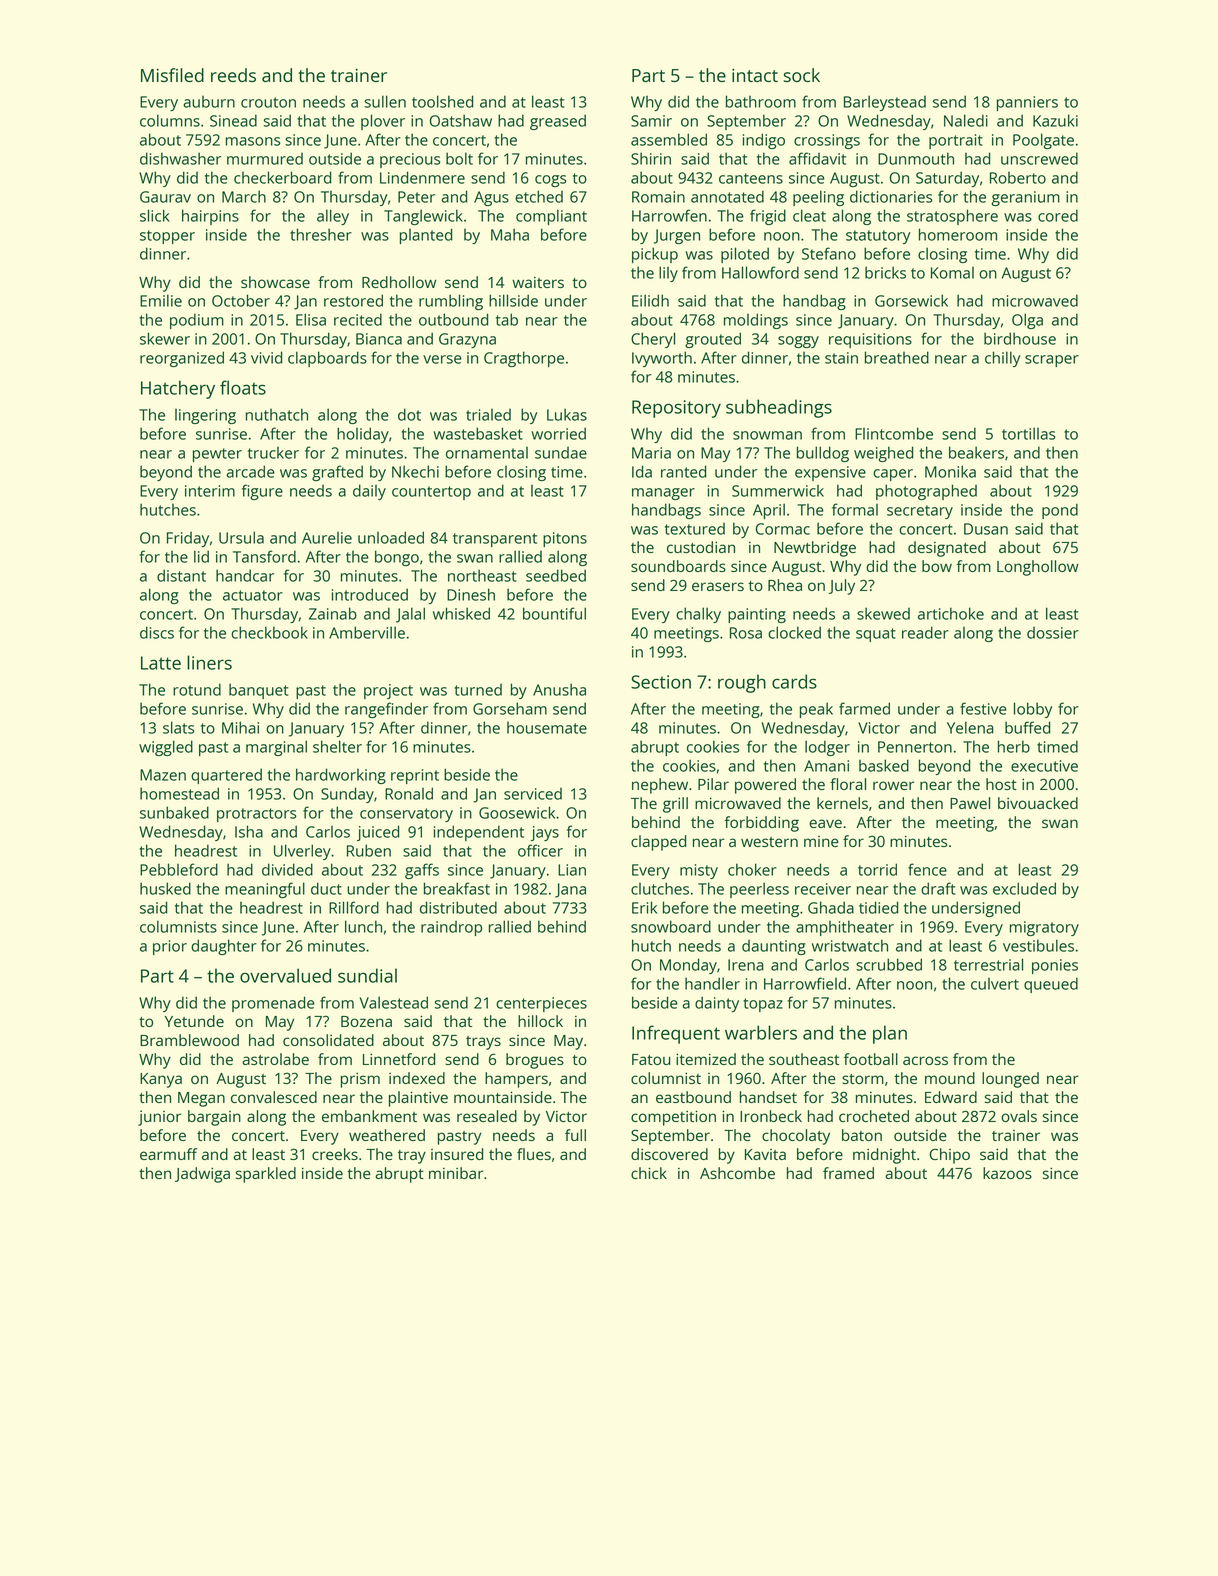 The height and width of the screenshot is (1576, 1218). What do you see at coordinates (1039, 158) in the screenshot?
I see `unscrewed` at bounding box center [1039, 158].
